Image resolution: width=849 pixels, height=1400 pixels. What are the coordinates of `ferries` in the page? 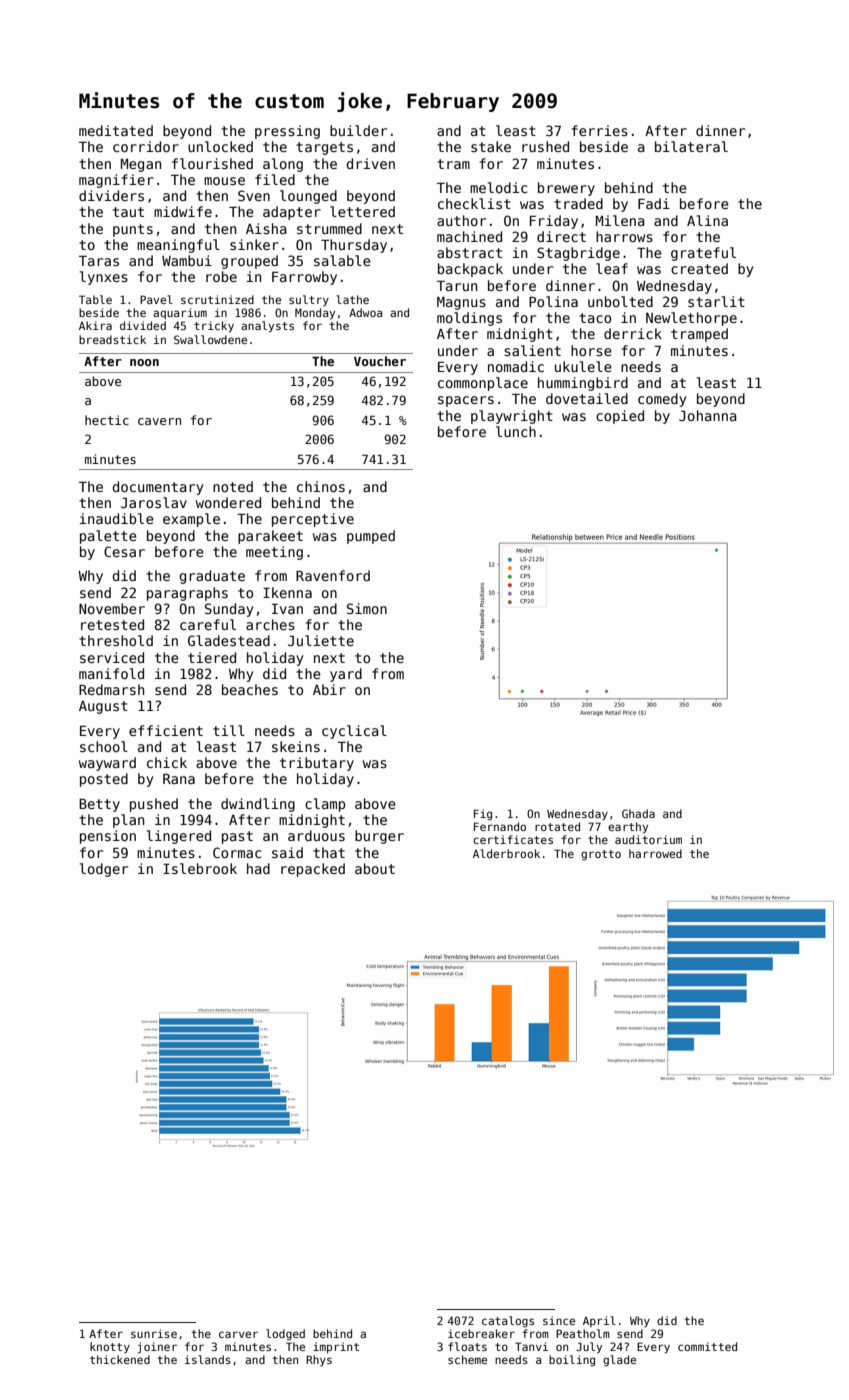 It's located at (600, 130).
